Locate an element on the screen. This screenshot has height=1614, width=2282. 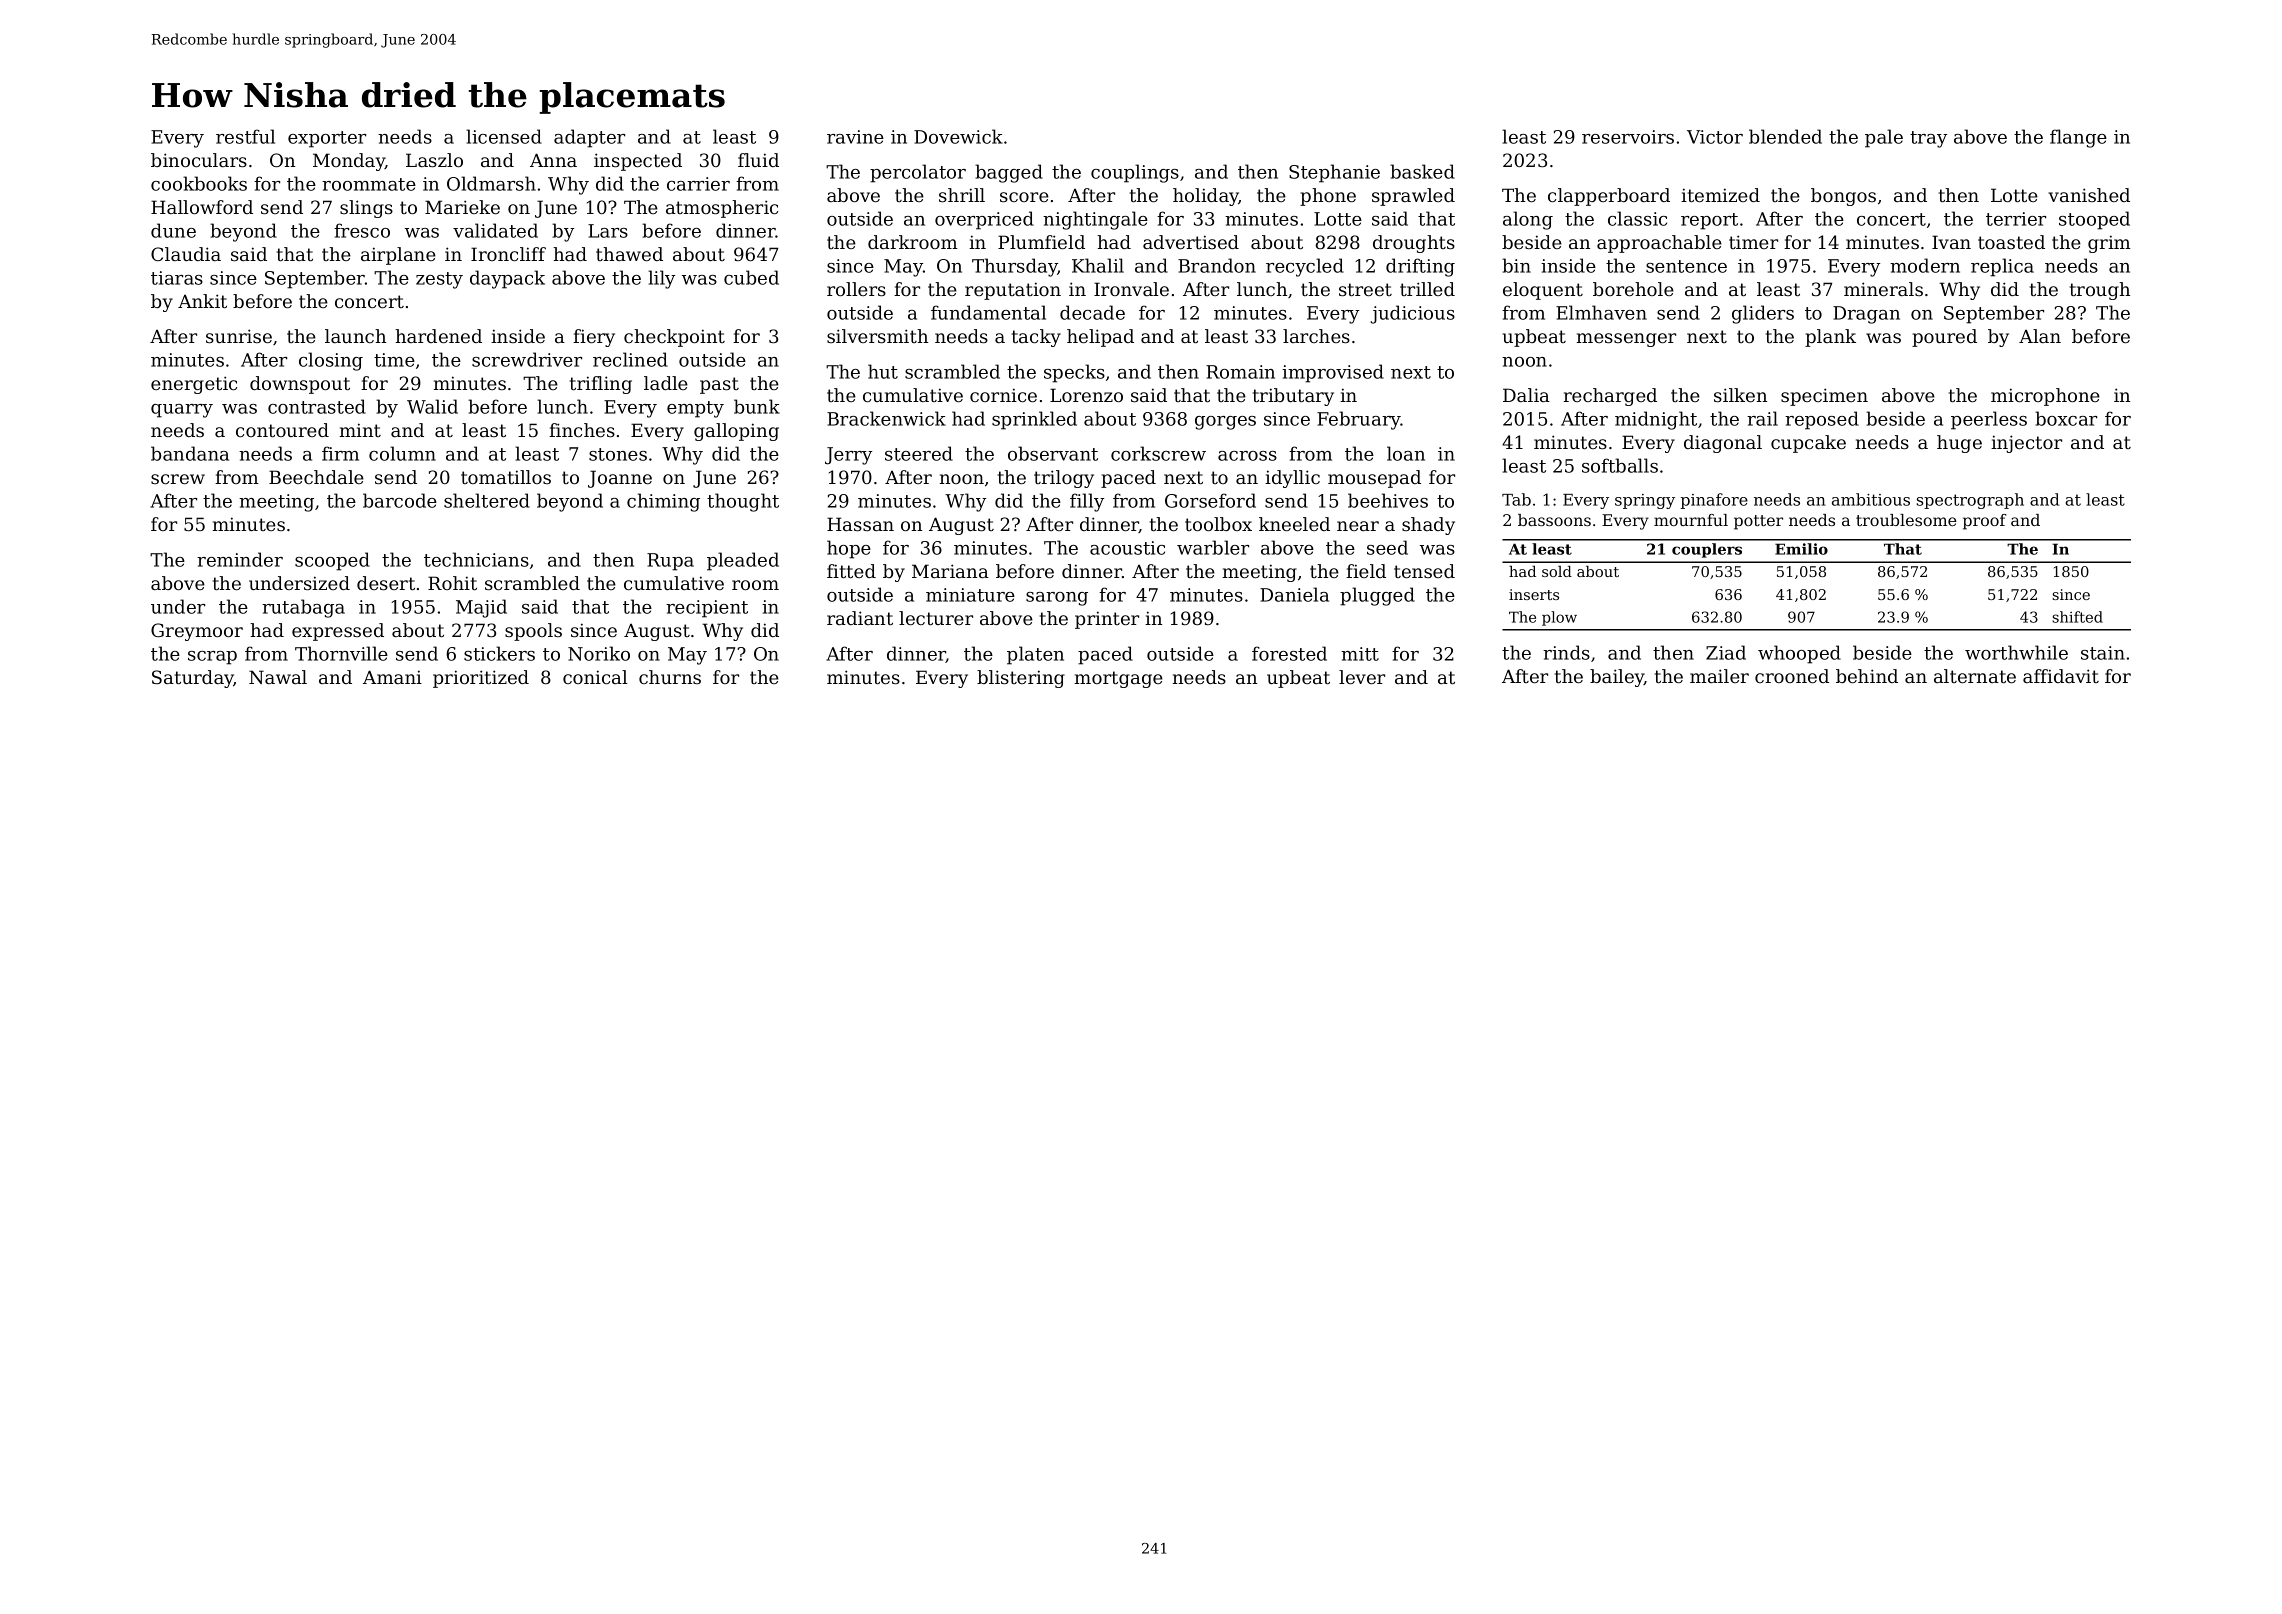
Dovewick is located at coordinates (958, 136).
